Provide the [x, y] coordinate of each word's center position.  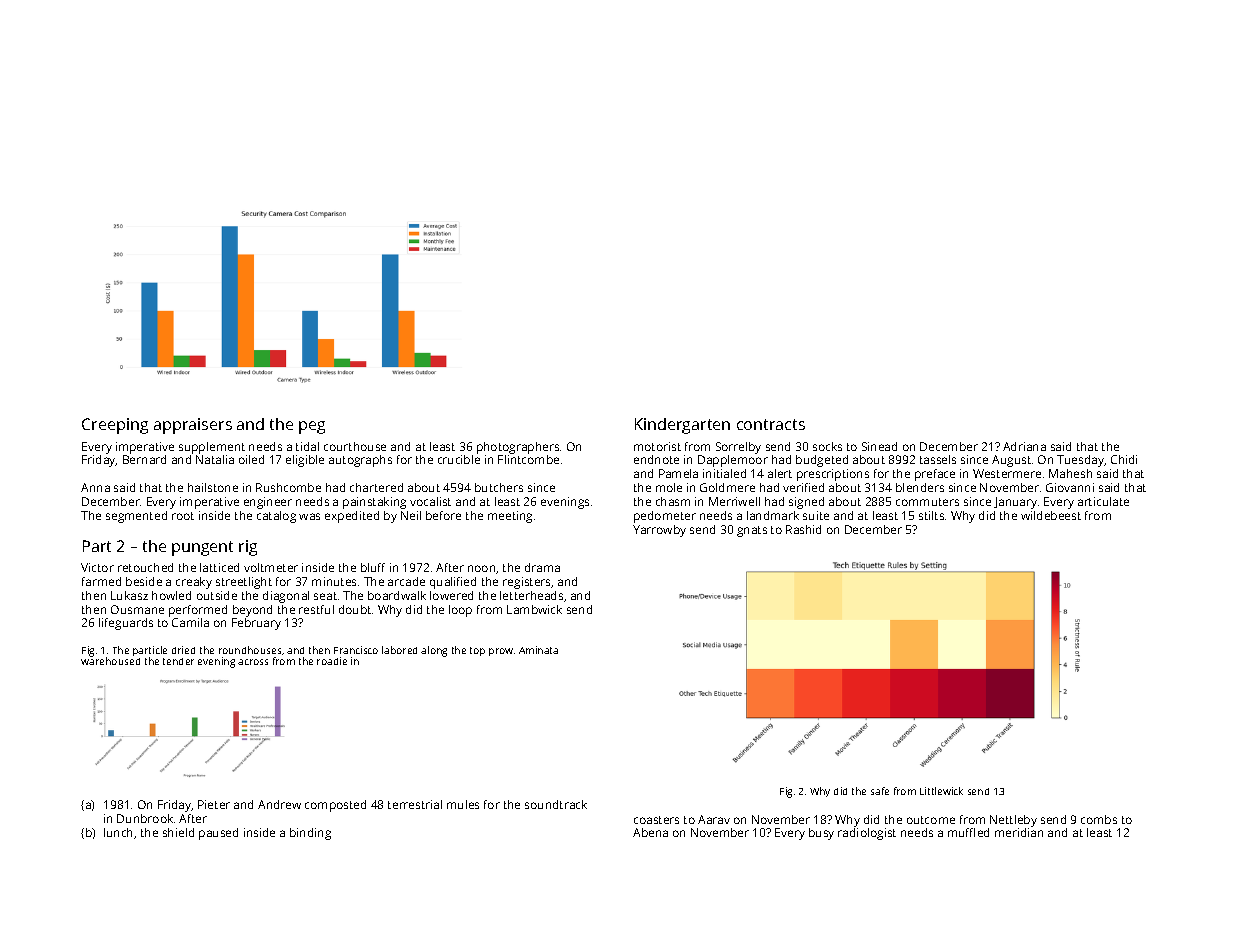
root [183, 516]
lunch [118, 832]
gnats [752, 531]
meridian [1019, 832]
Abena [650, 832]
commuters [927, 502]
